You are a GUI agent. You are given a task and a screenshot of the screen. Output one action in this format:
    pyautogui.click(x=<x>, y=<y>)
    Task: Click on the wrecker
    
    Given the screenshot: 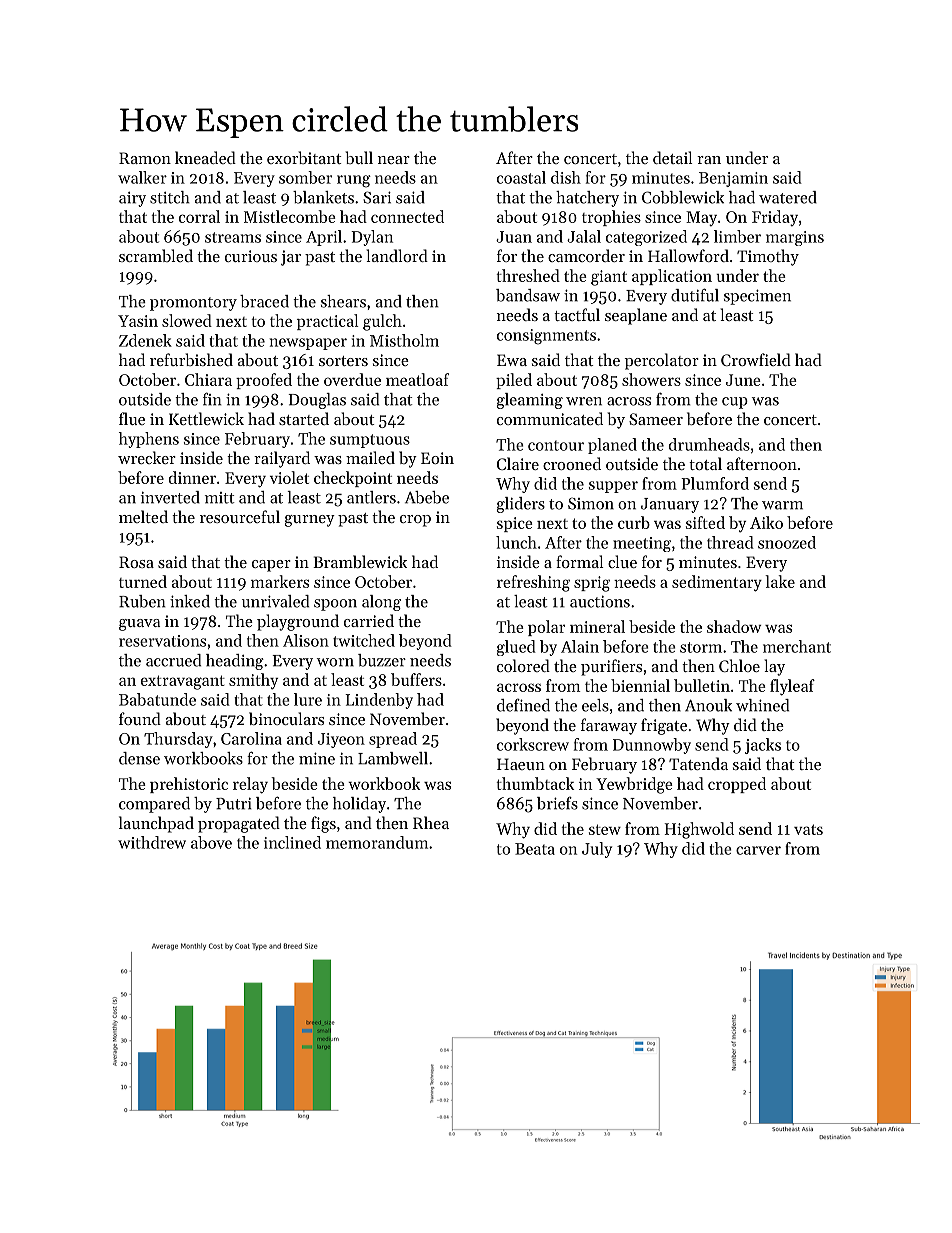 What is the action you would take?
    pyautogui.click(x=147, y=457)
